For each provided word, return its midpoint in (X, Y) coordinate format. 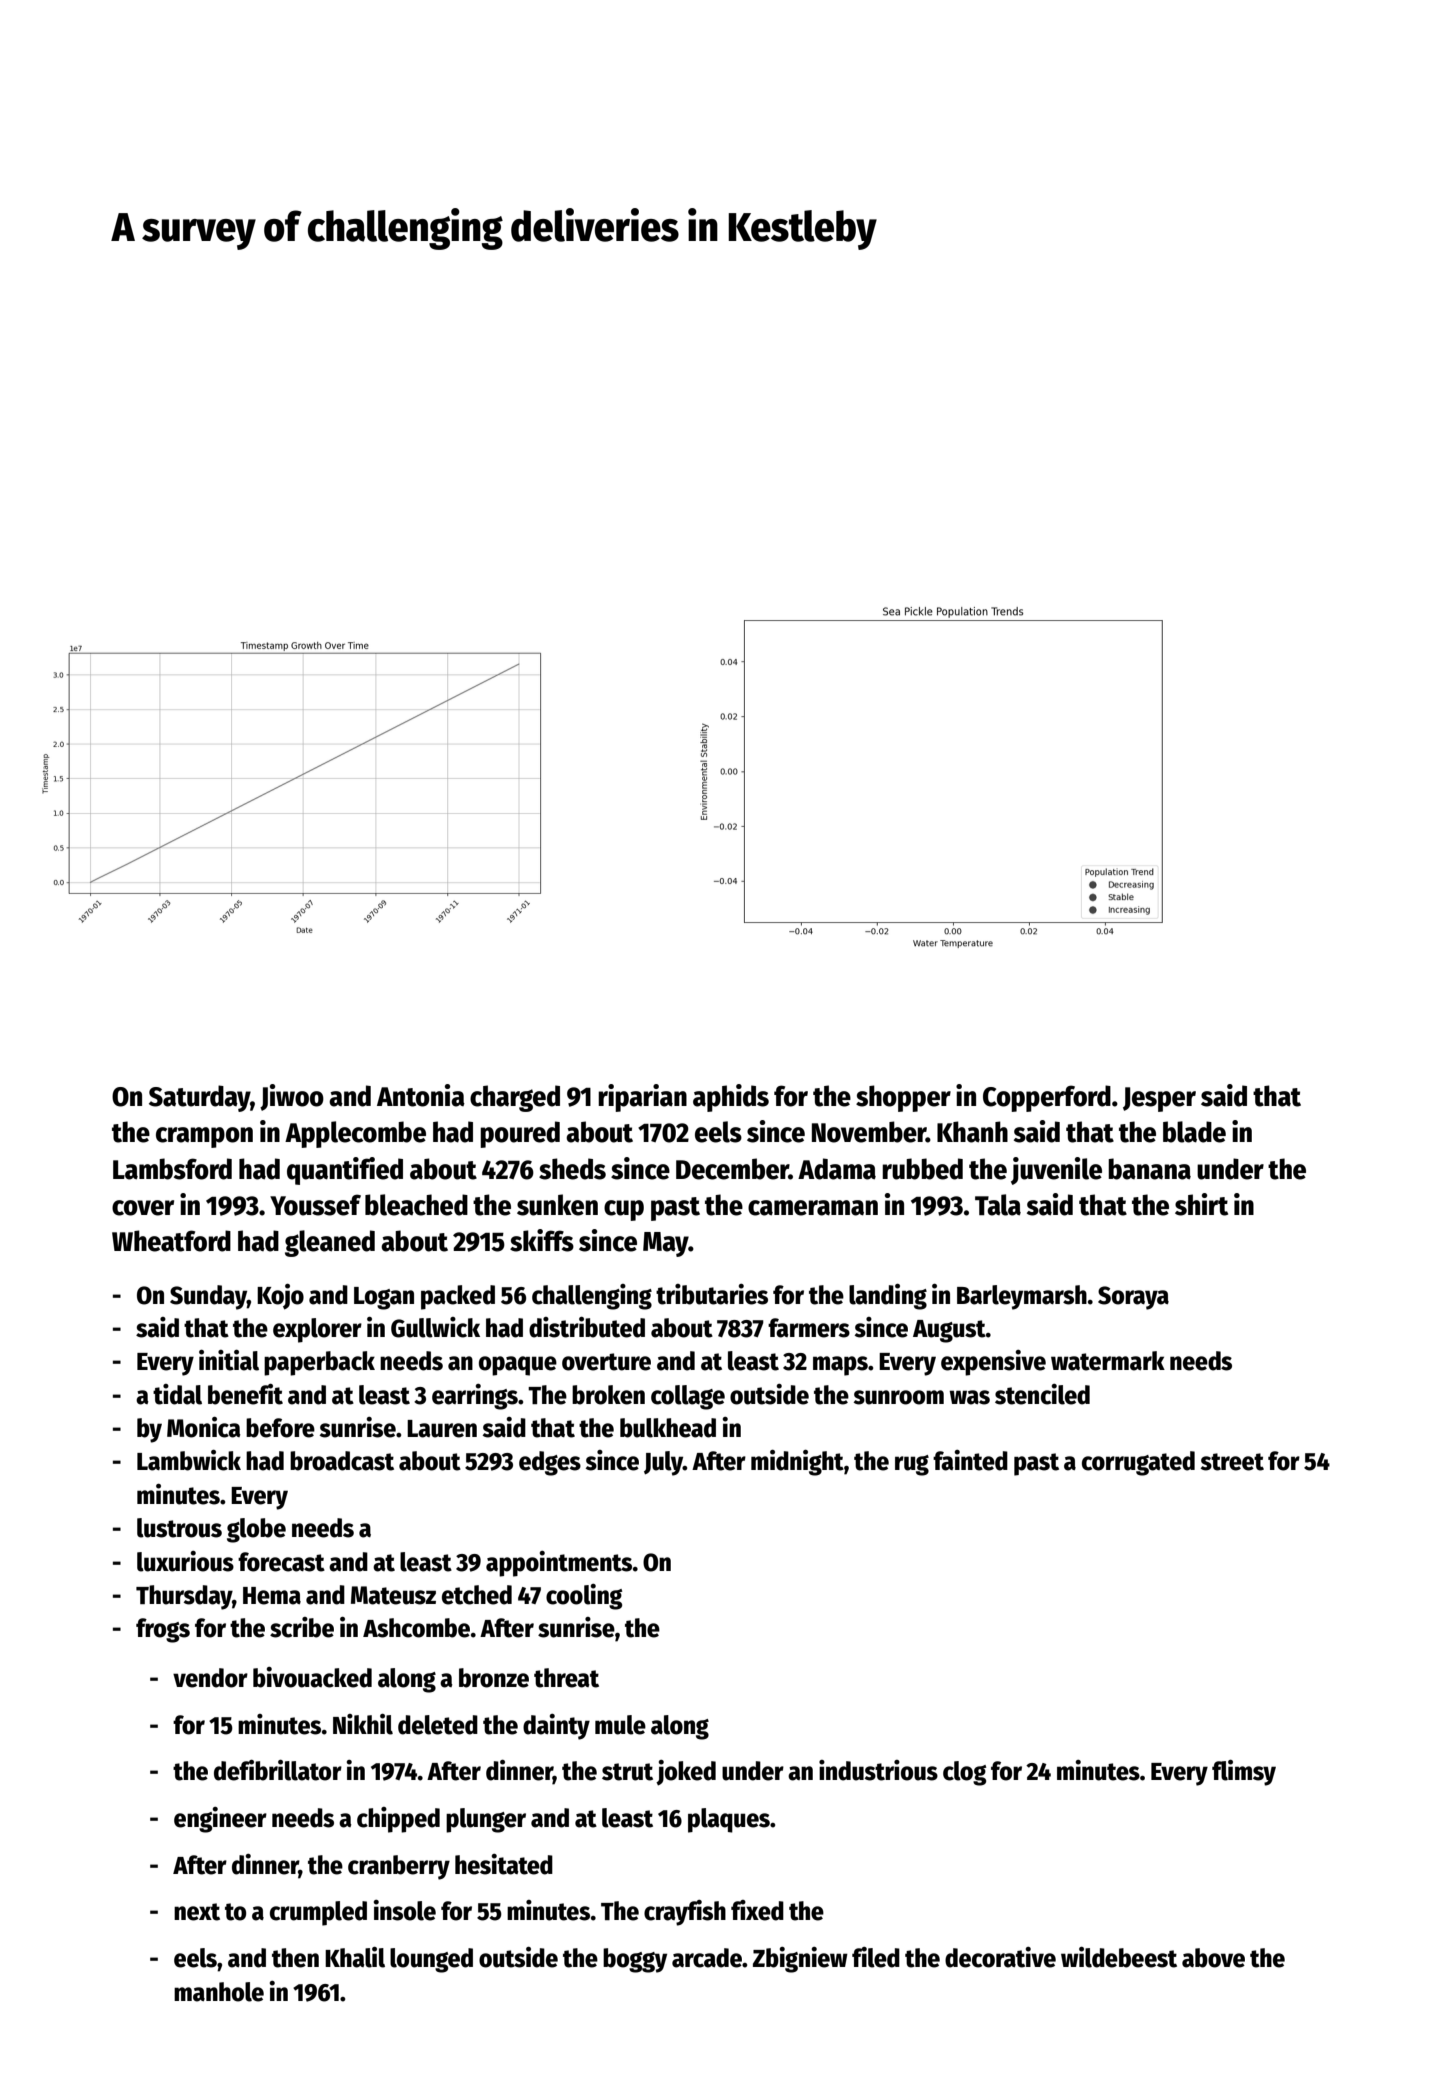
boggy (635, 1960)
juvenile (1056, 1171)
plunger (486, 1820)
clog (964, 1773)
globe (256, 1530)
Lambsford (172, 1169)
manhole (219, 1992)
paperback (319, 1363)
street (1232, 1462)
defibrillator (278, 1770)
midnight (797, 1463)
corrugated (1138, 1463)
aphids (731, 1098)
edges (550, 1463)
